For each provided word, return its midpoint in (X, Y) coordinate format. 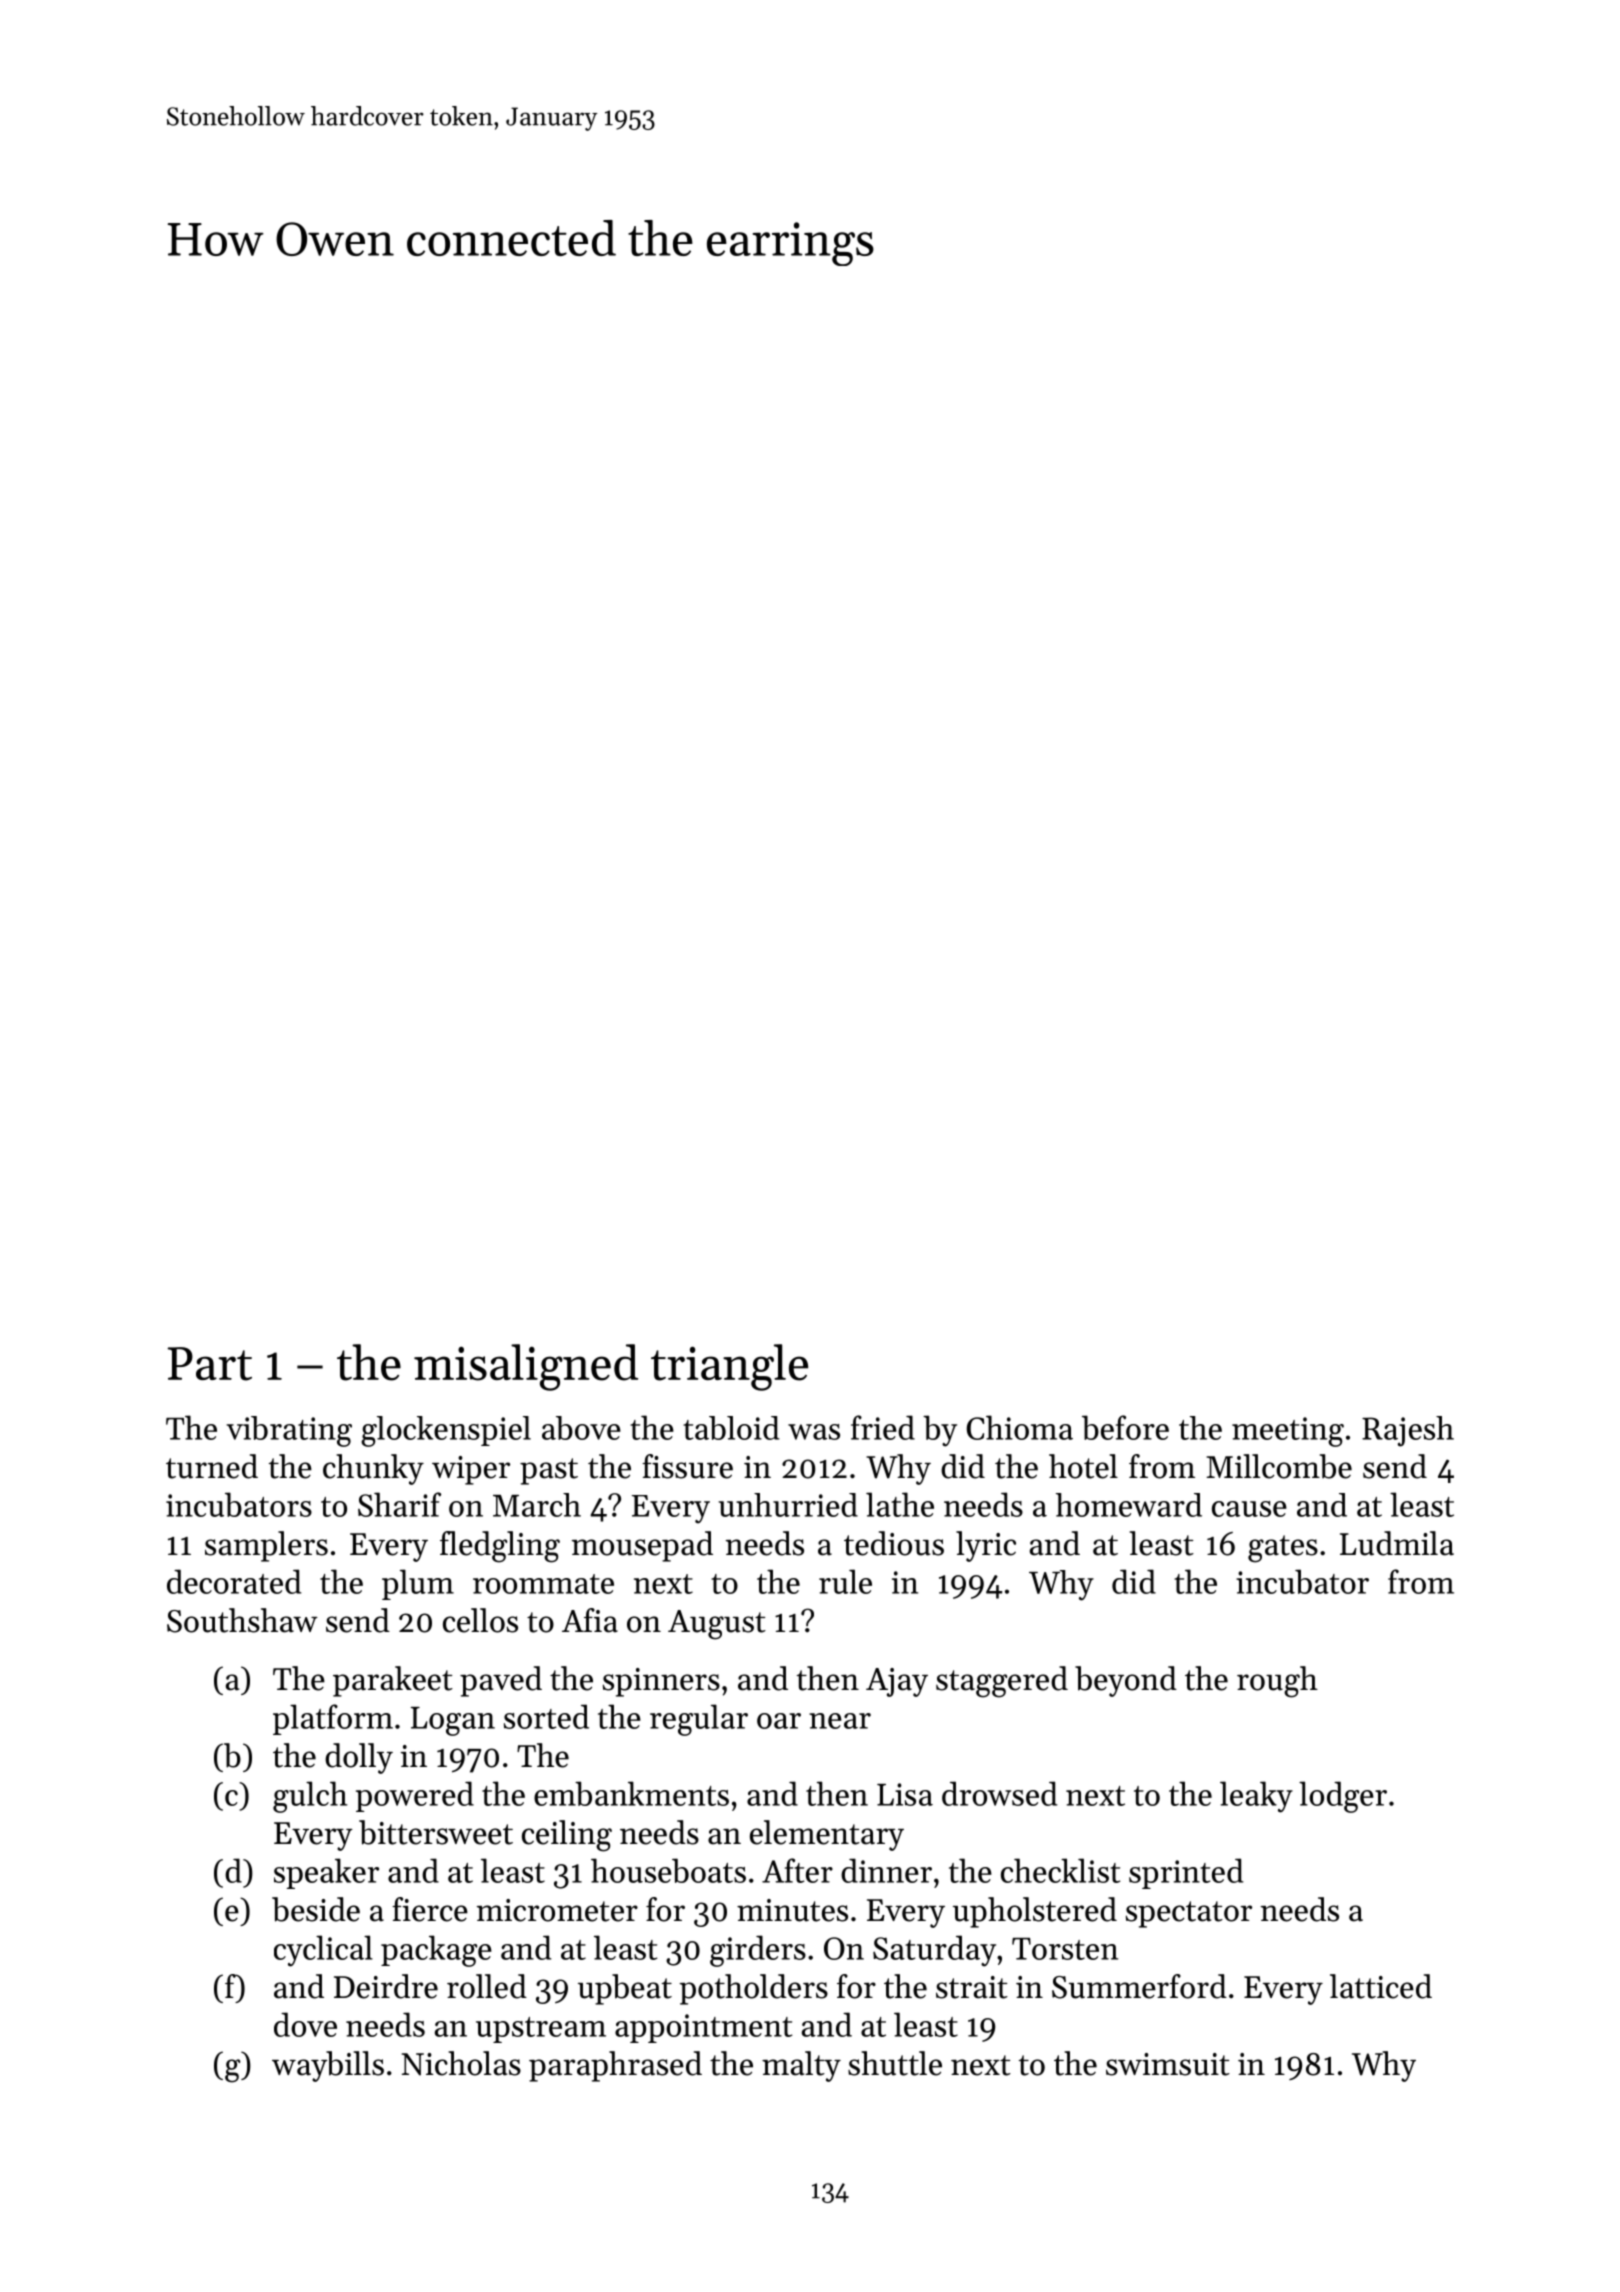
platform (333, 1719)
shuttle (895, 2063)
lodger (1343, 1797)
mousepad (642, 1546)
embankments (631, 1793)
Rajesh (1408, 1431)
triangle (729, 1367)
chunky (373, 1469)
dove (305, 2024)
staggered (1002, 1682)
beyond (1126, 1681)
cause (1249, 1509)
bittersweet (436, 1832)
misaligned (526, 1367)
